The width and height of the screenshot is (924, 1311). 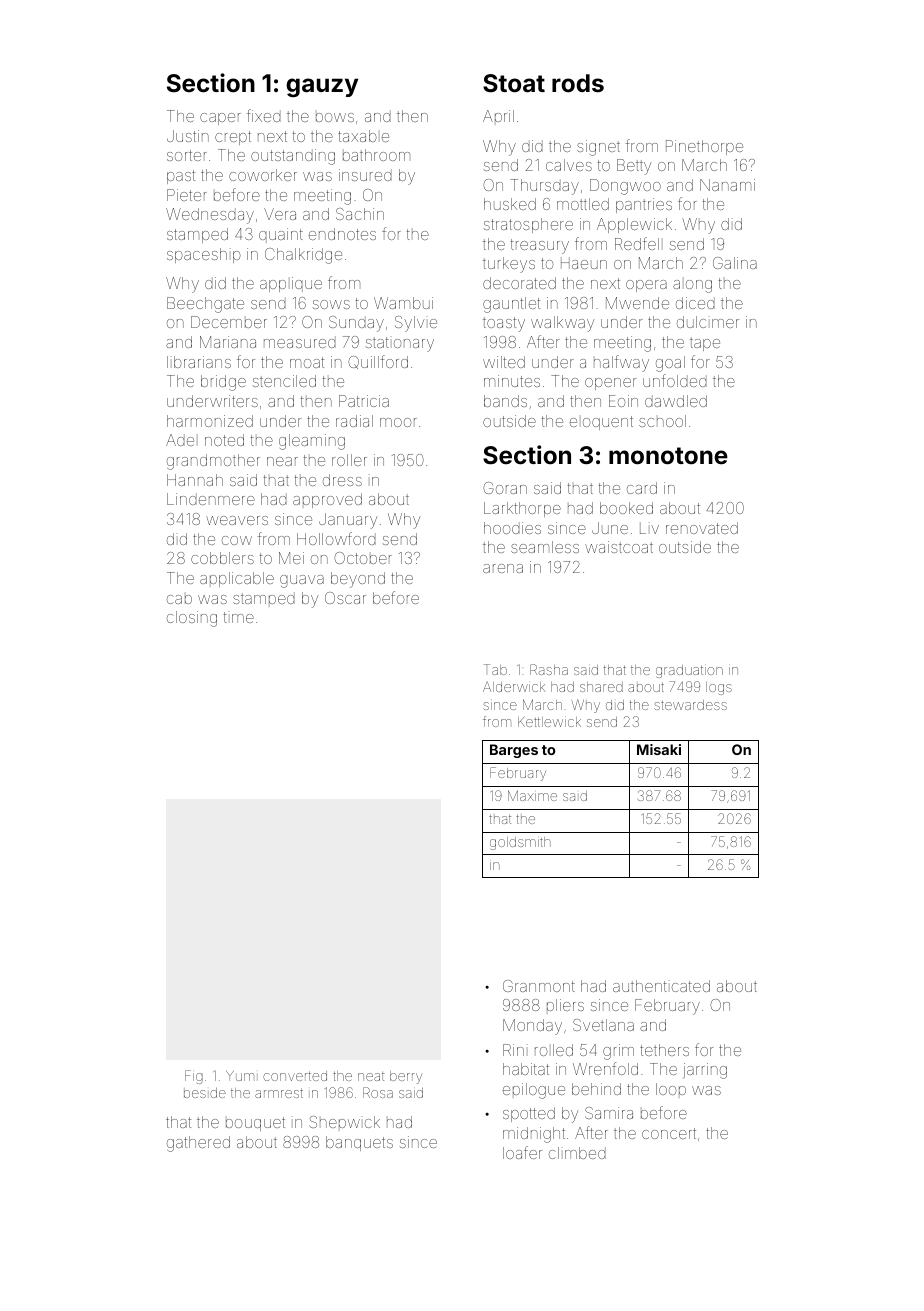 I want to click on goldsmith, so click(x=520, y=843).
